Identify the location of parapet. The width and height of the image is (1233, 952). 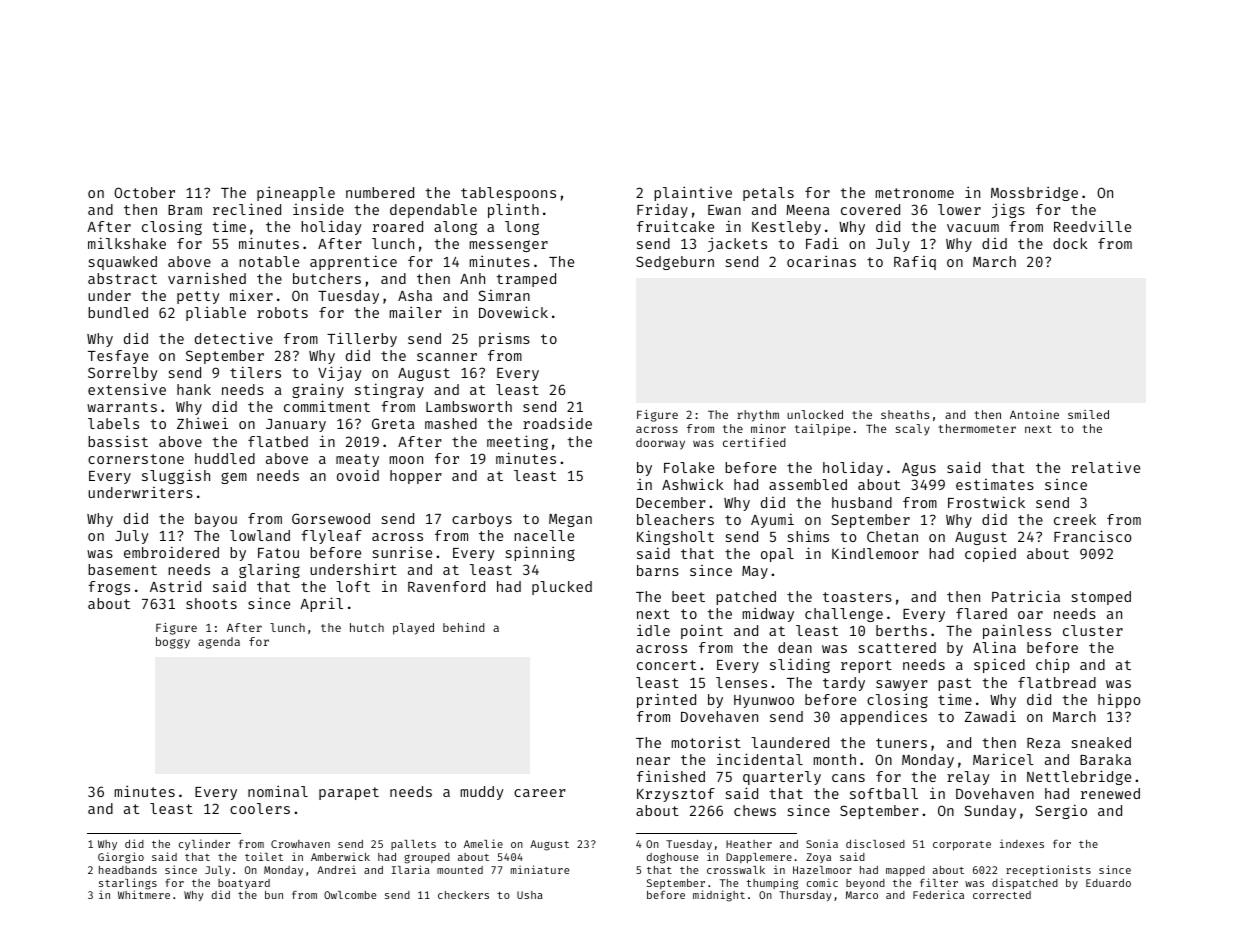
(349, 793).
